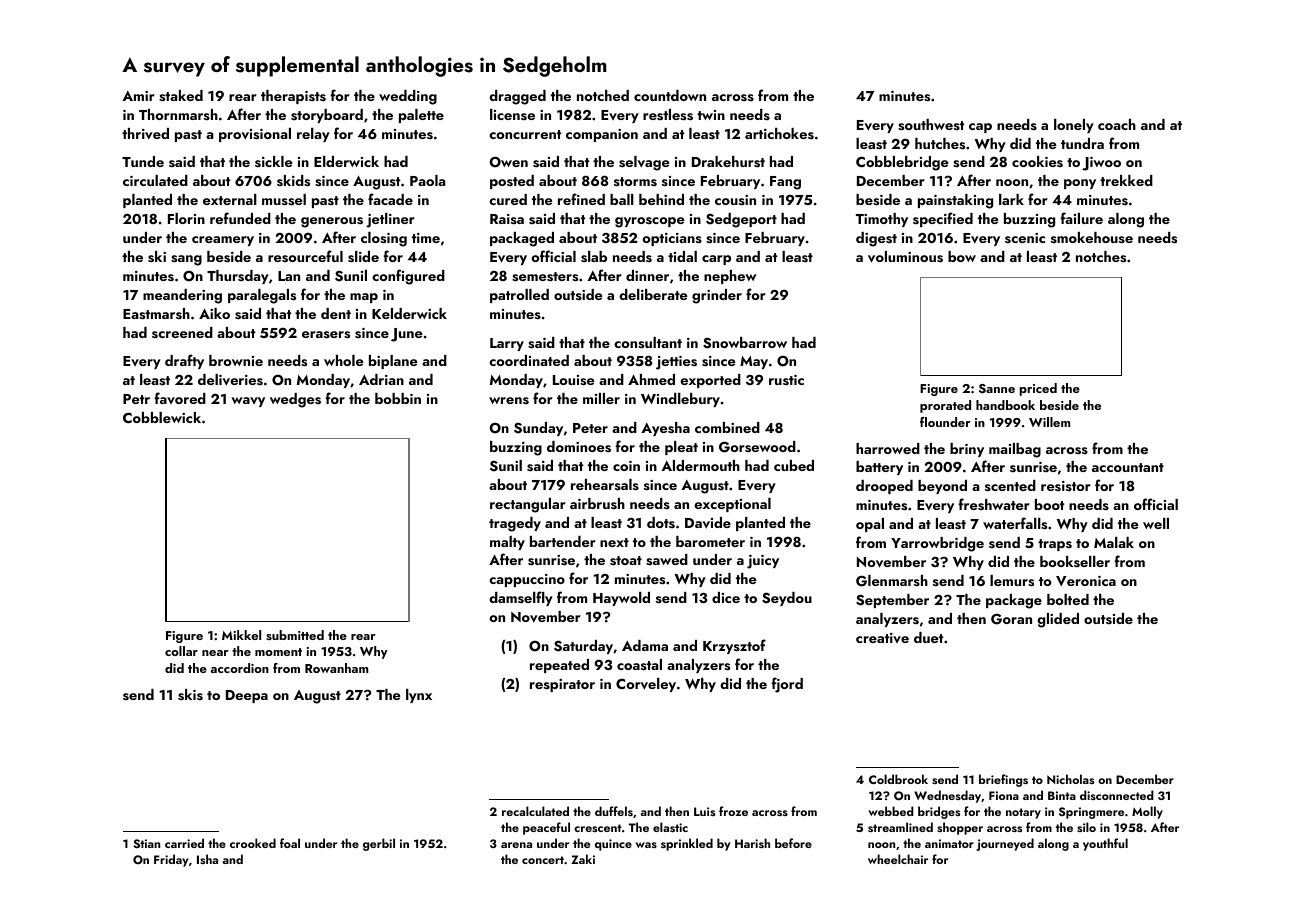 Image resolution: width=1308 pixels, height=924 pixels. What do you see at coordinates (207, 859) in the document?
I see `Isha` at bounding box center [207, 859].
